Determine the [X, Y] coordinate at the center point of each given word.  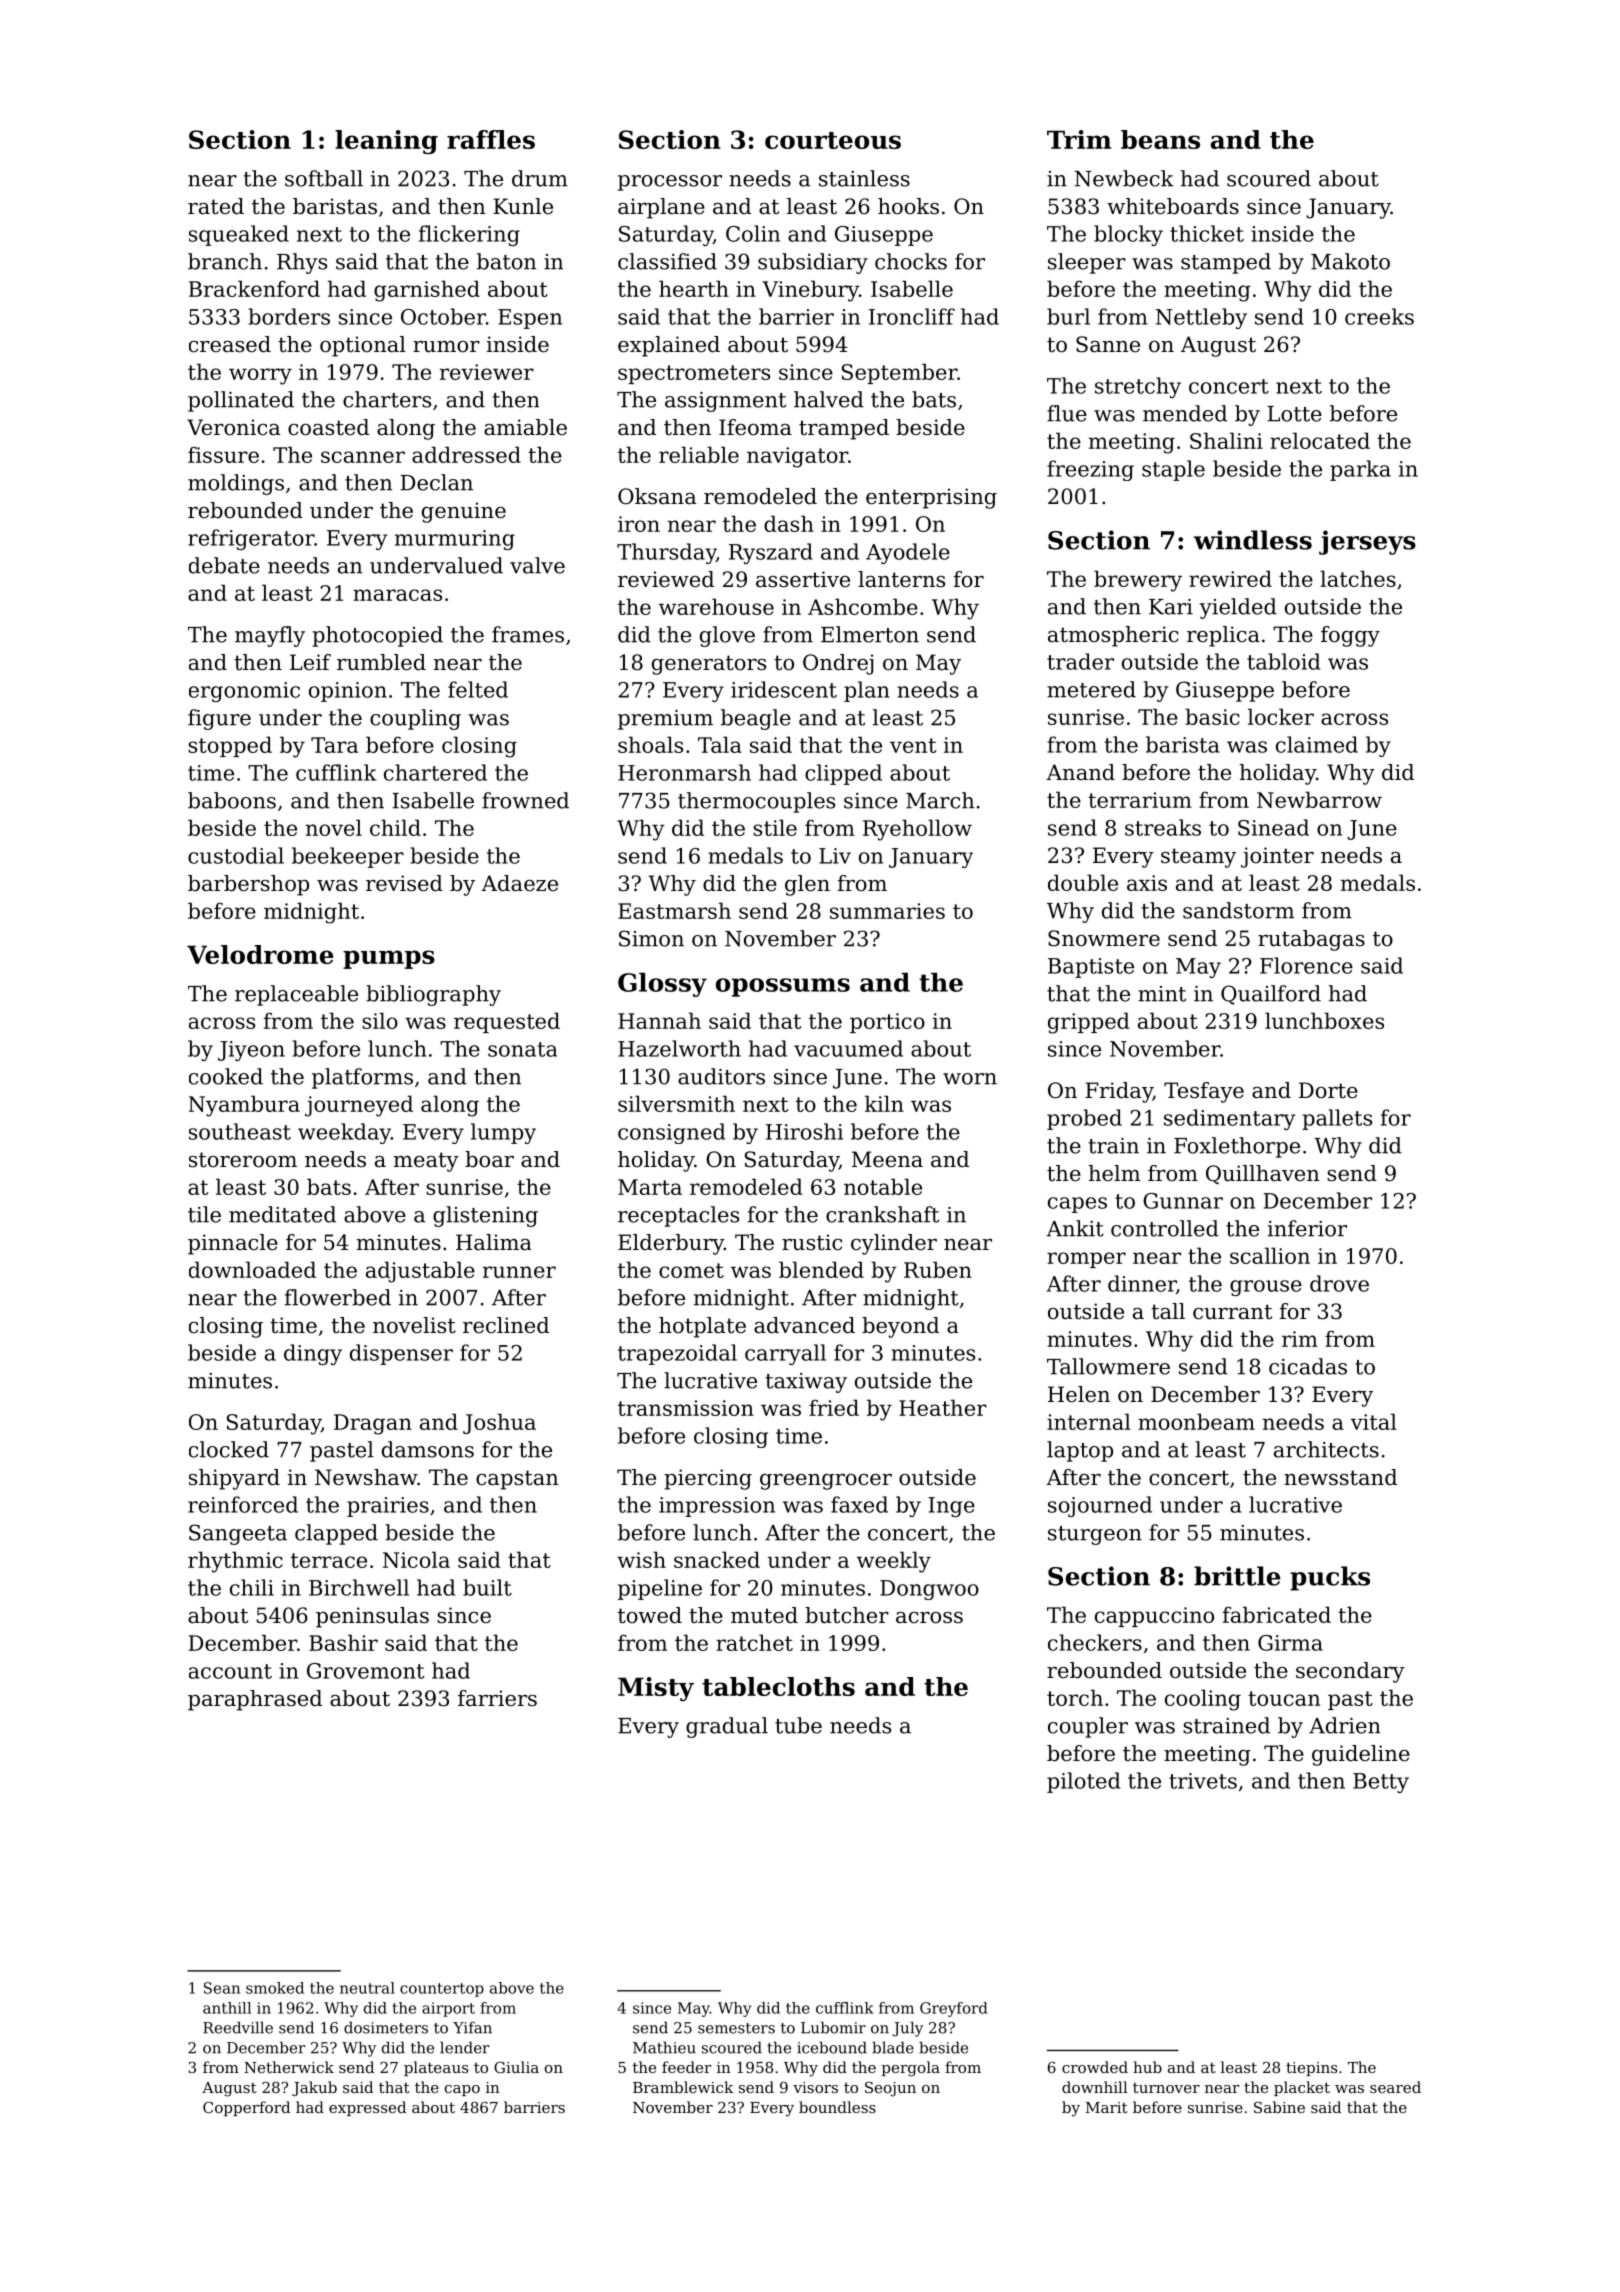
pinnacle [233, 1244]
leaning [386, 142]
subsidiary [813, 263]
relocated [1320, 440]
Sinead [1273, 827]
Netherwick [289, 2067]
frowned [525, 800]
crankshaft [882, 1214]
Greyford [954, 2009]
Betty [1381, 1783]
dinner [1142, 1283]
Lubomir [833, 2027]
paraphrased [255, 1700]
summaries [887, 911]
